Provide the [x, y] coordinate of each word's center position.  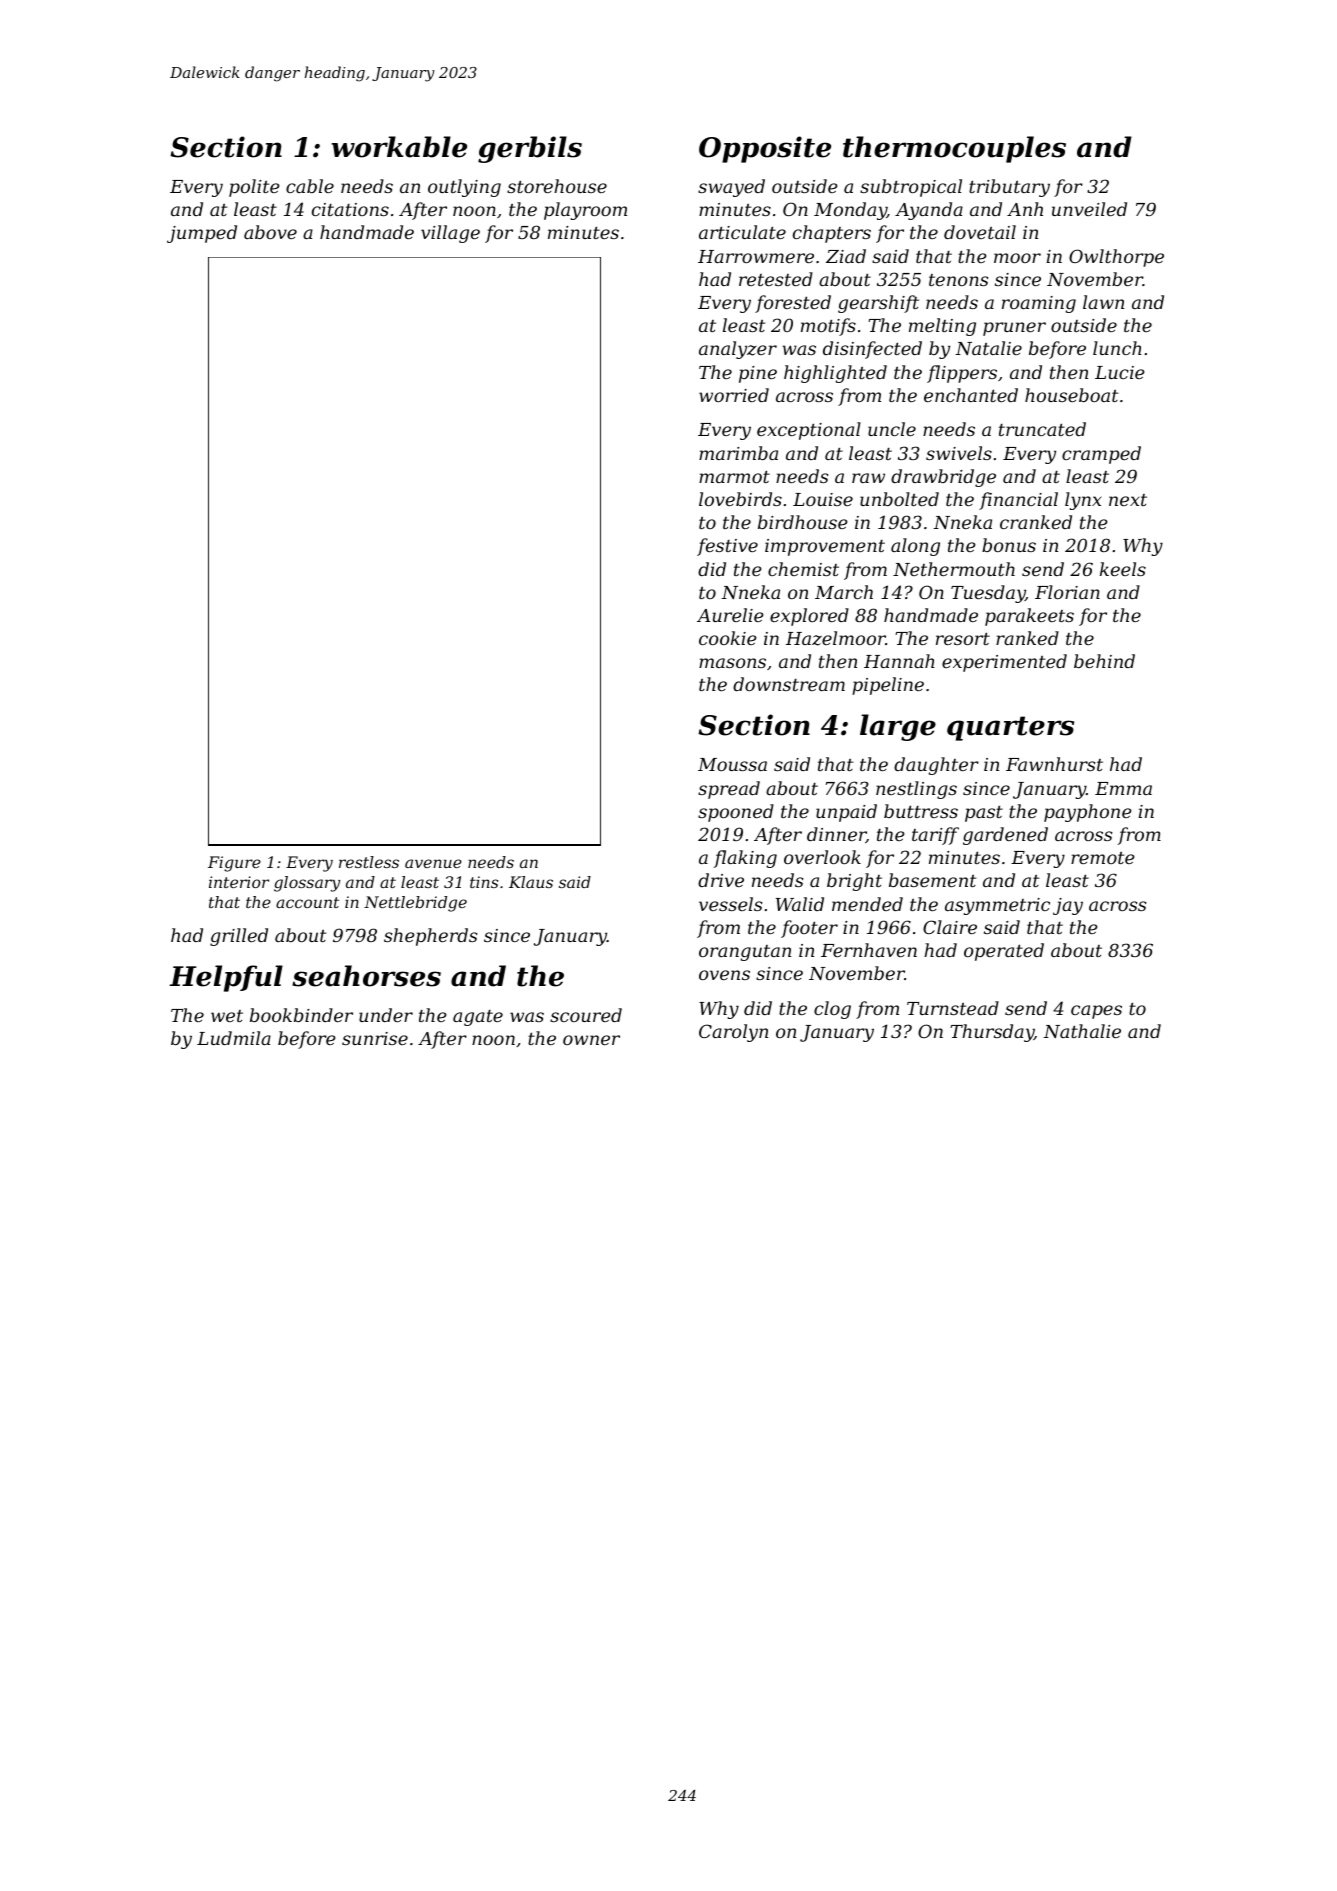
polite [254, 188]
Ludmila [234, 1038]
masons [732, 663]
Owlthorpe [1116, 258]
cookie [728, 638]
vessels [731, 904]
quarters [1010, 728]
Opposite [765, 149]
